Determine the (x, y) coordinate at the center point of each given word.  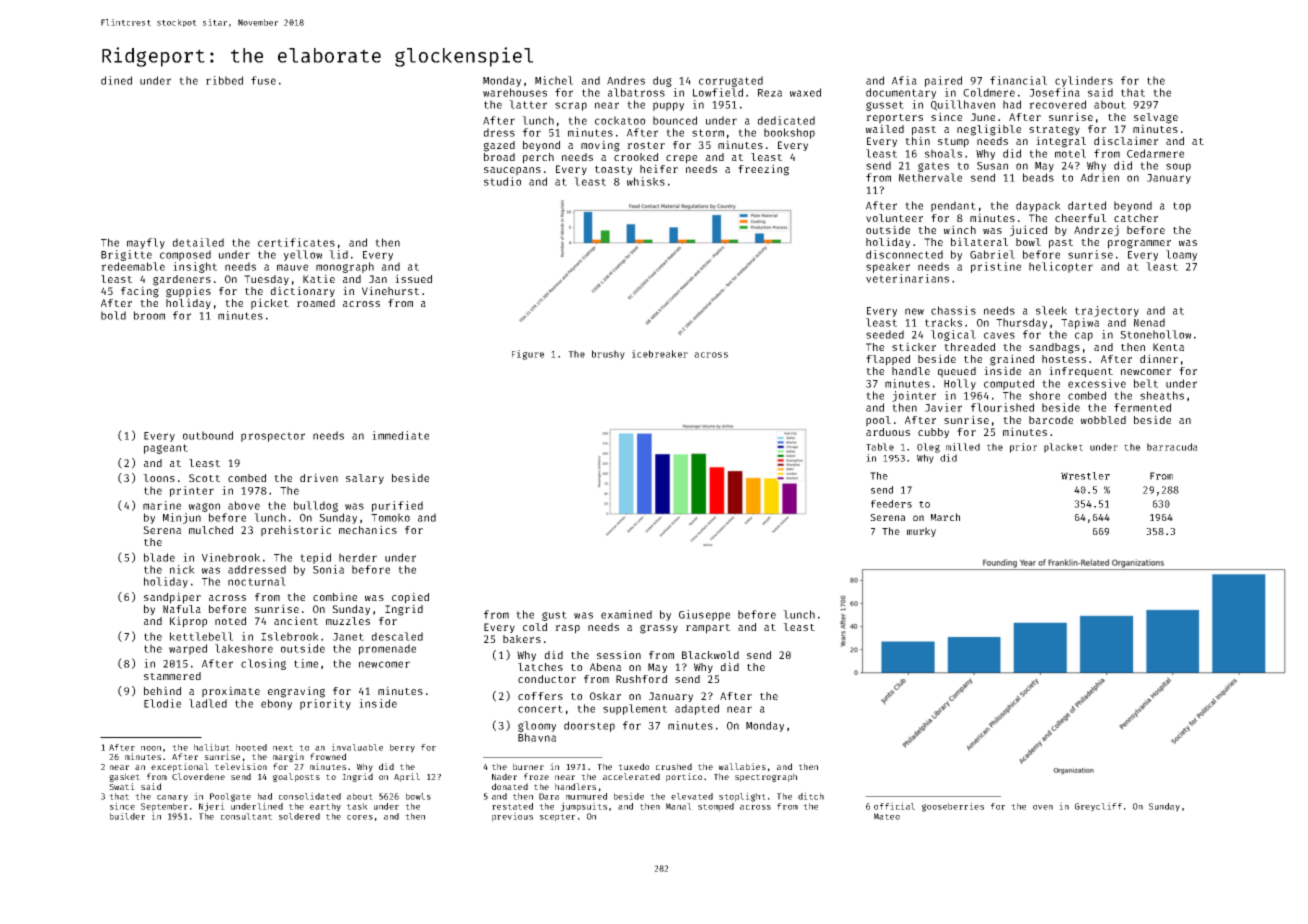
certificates (296, 242)
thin (917, 140)
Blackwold (710, 655)
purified (397, 506)
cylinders (1084, 81)
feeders (891, 504)
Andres (626, 80)
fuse (263, 80)
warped (188, 649)
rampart (708, 629)
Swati (122, 786)
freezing (763, 170)
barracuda (1172, 447)
